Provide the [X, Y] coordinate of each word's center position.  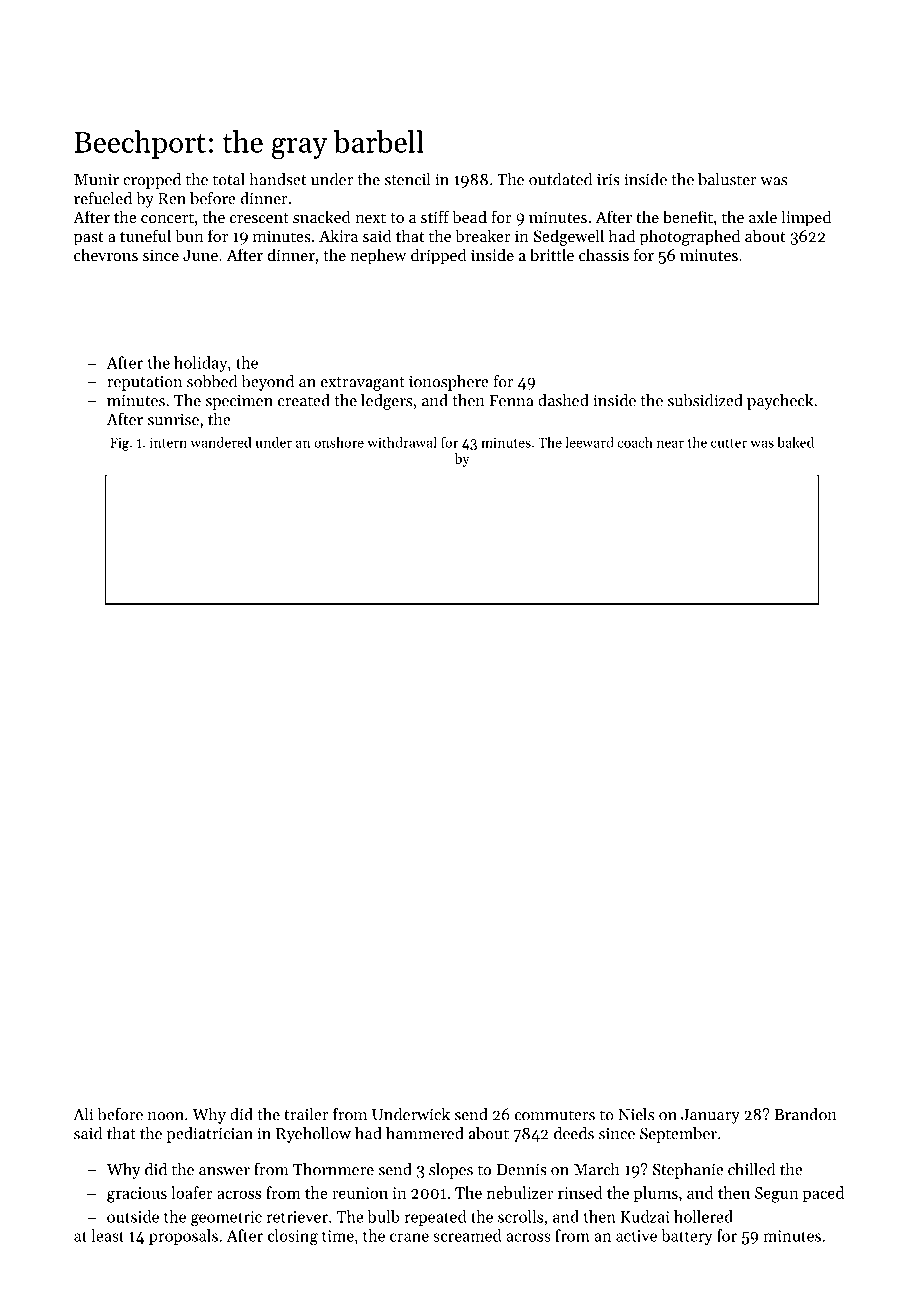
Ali [83, 1114]
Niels [636, 1114]
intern [168, 442]
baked [795, 442]
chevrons [106, 254]
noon [166, 1116]
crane [409, 1237]
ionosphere [449, 383]
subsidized [705, 400]
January [710, 1116]
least [107, 1235]
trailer [306, 1114]
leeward [589, 442]
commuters [555, 1115]
